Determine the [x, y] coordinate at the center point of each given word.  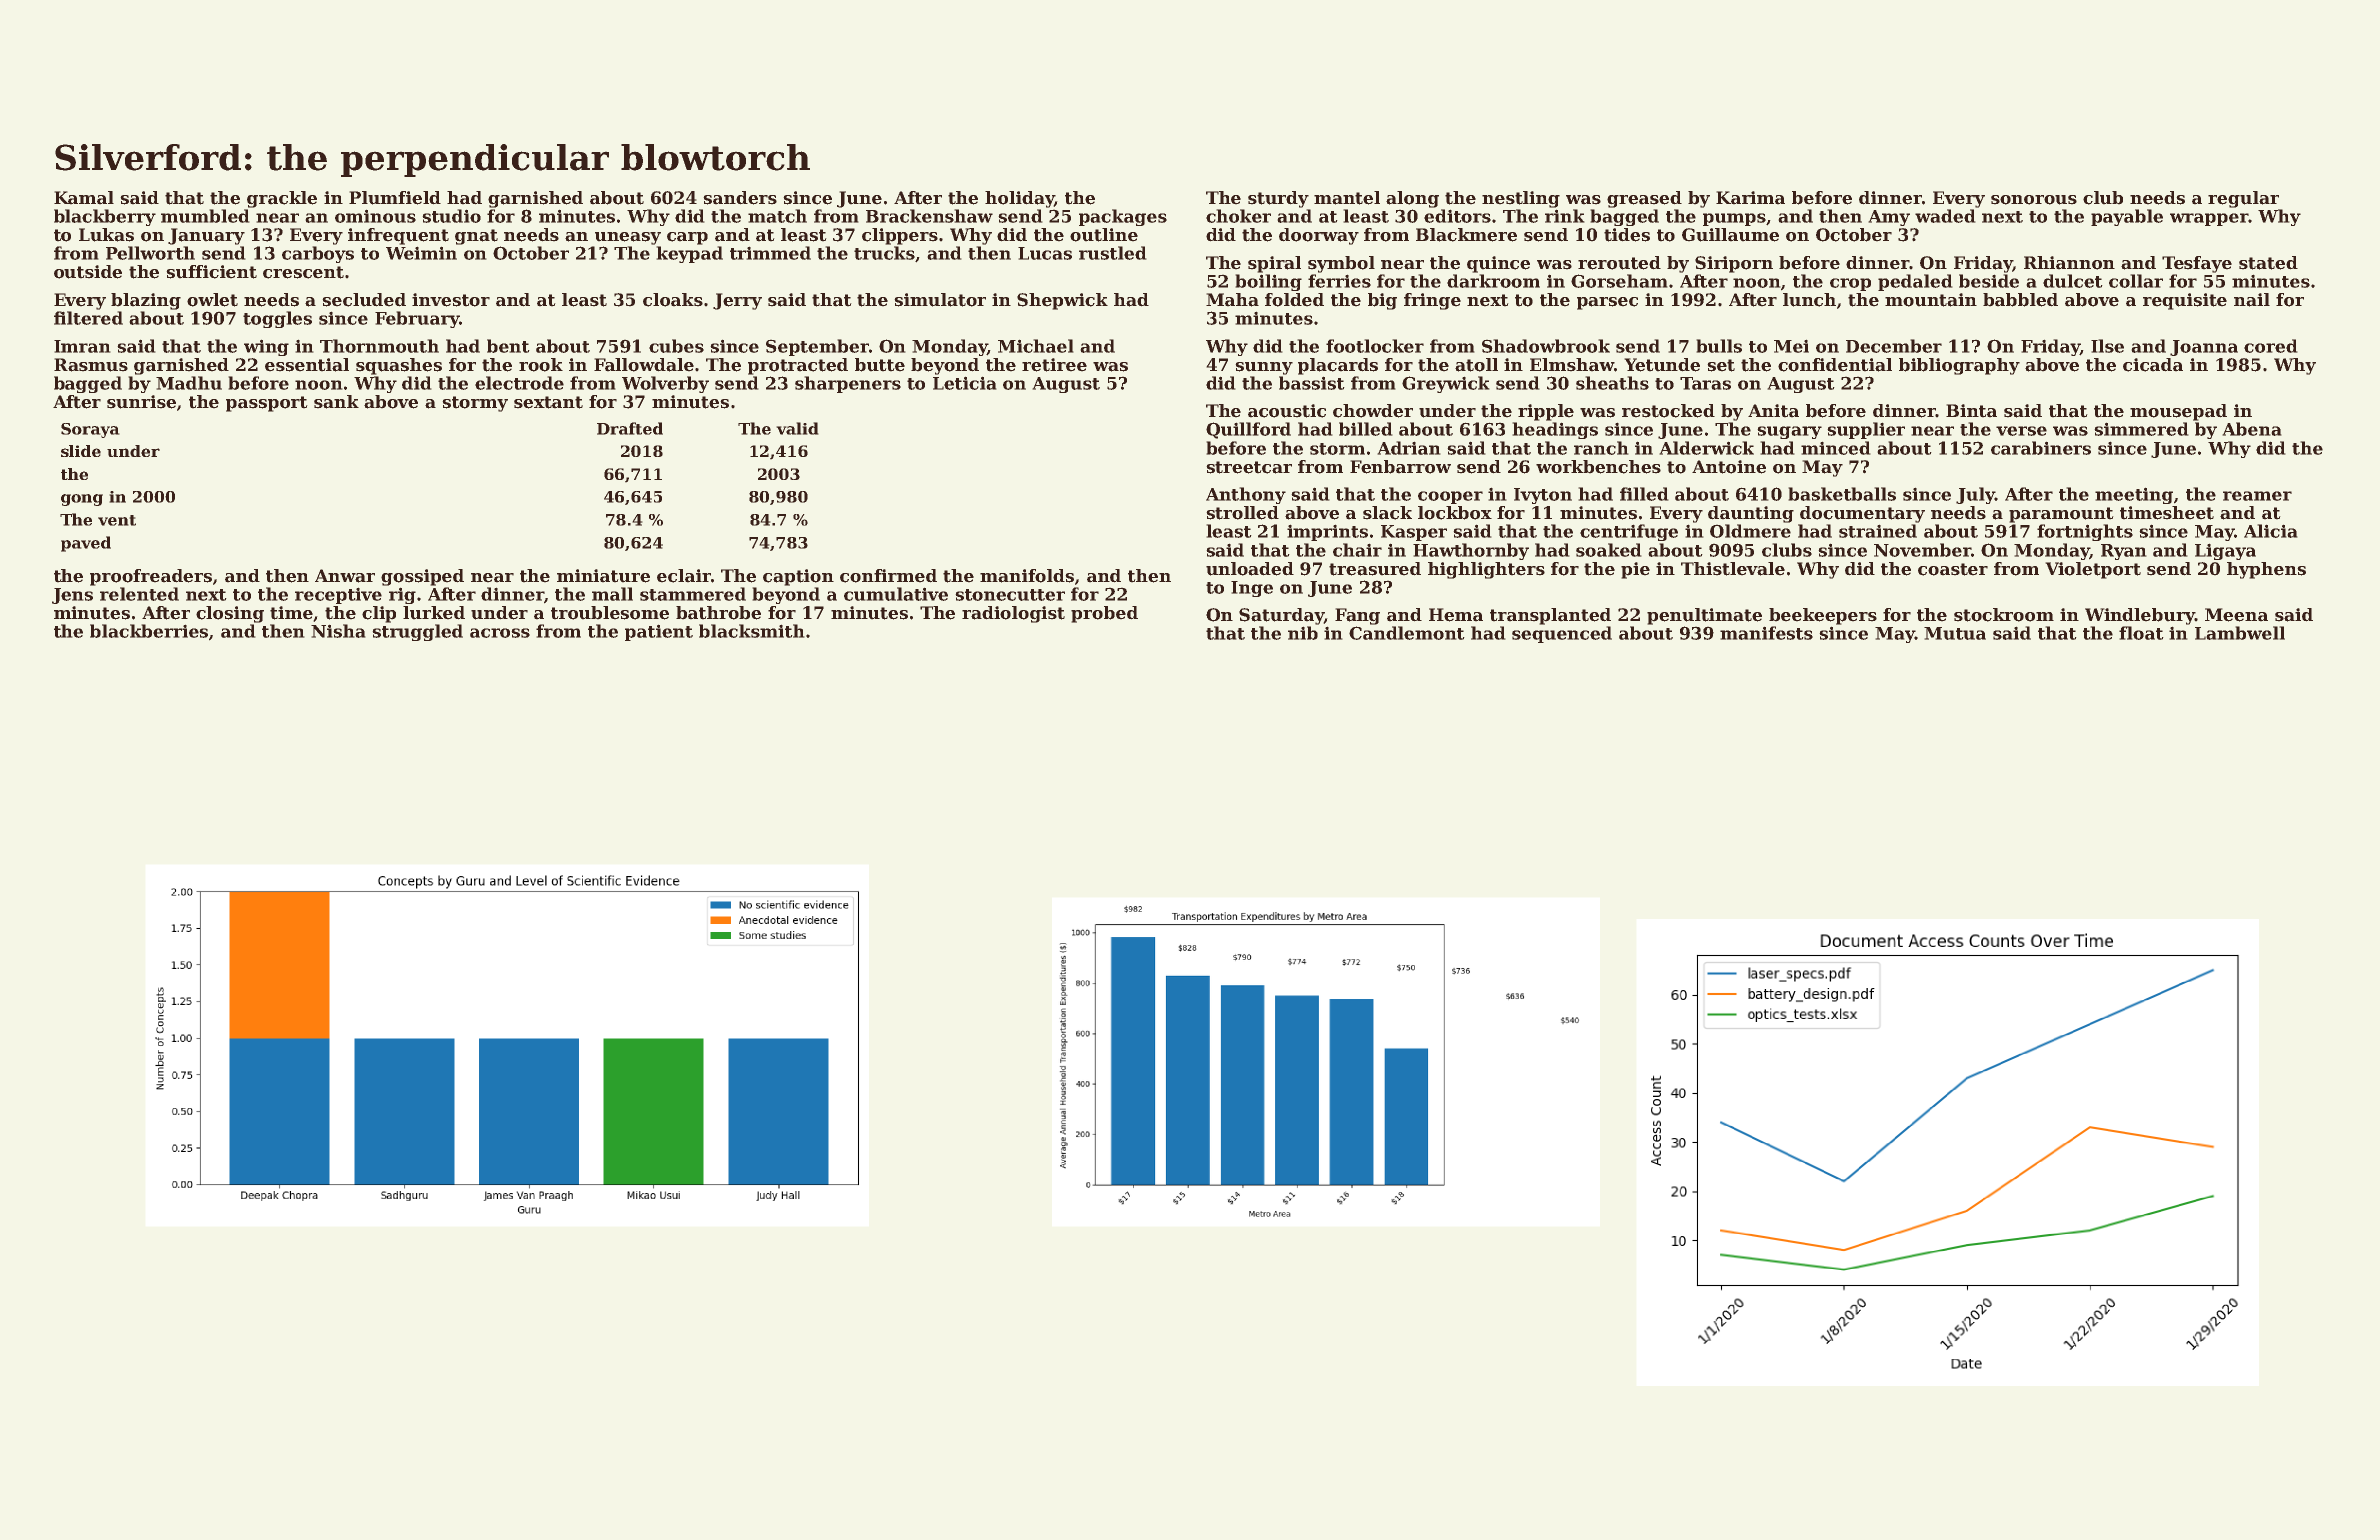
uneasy [628, 238]
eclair [684, 576]
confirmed [888, 576]
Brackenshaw [929, 216]
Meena [2236, 615]
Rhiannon [2069, 263]
